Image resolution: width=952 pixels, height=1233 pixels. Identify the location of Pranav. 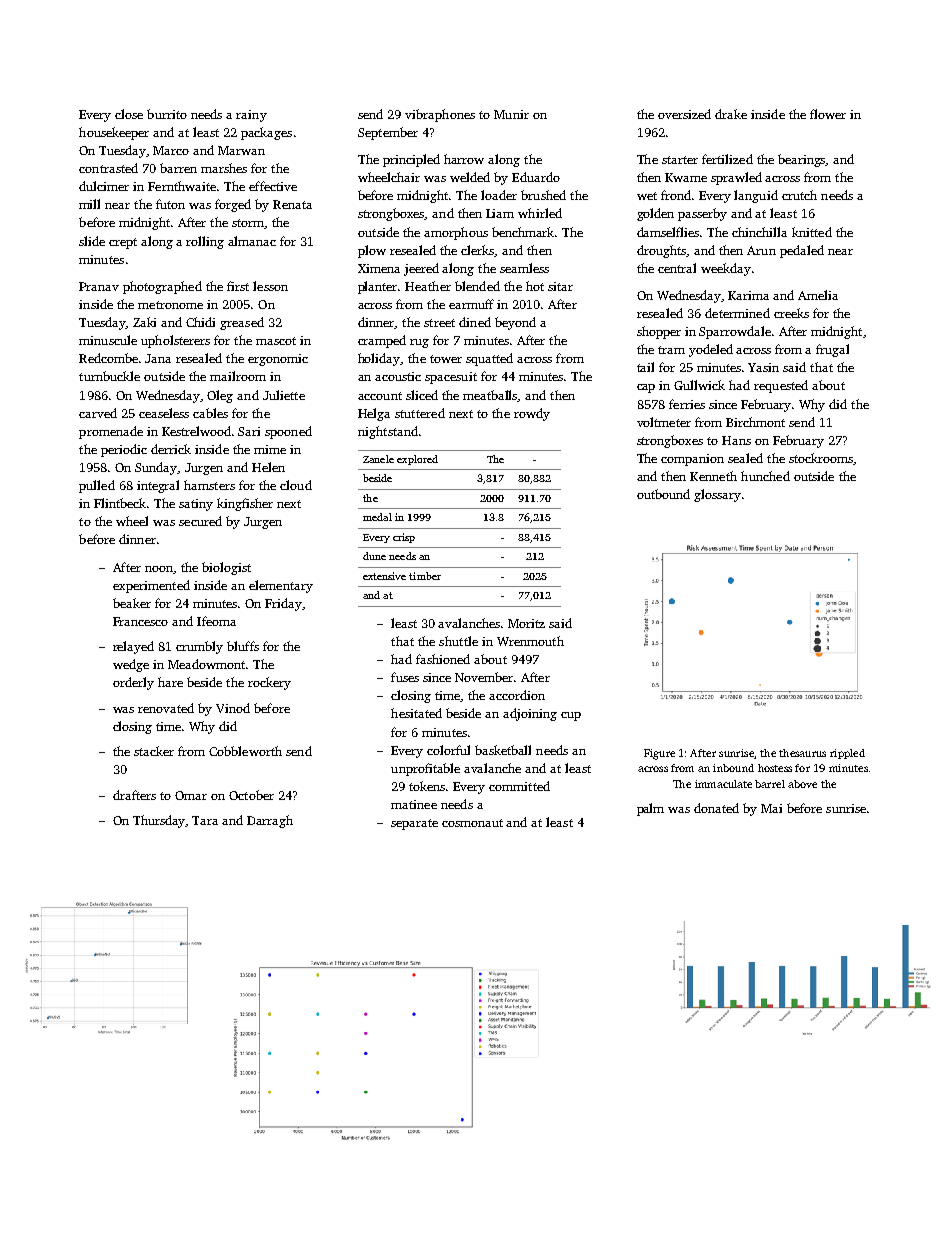
(99, 286).
